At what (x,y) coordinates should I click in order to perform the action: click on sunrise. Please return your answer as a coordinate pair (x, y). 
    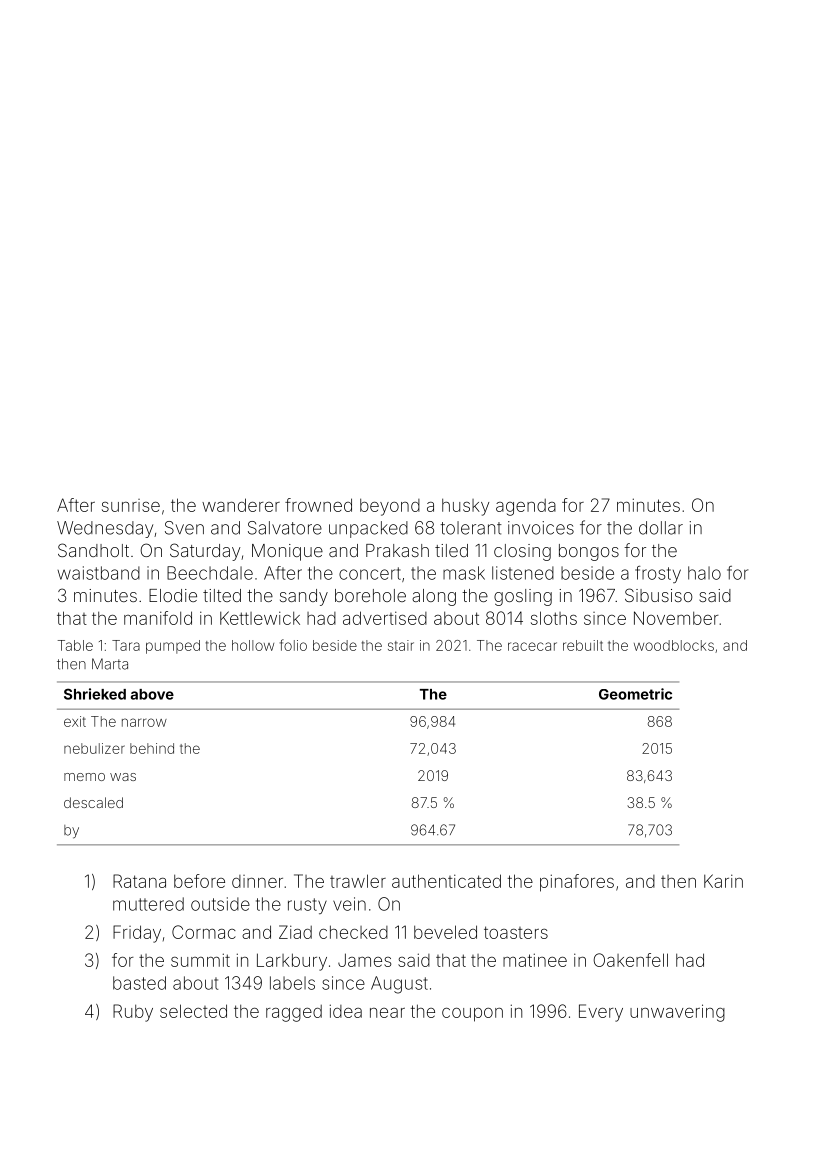
    Looking at the image, I should click on (131, 505).
